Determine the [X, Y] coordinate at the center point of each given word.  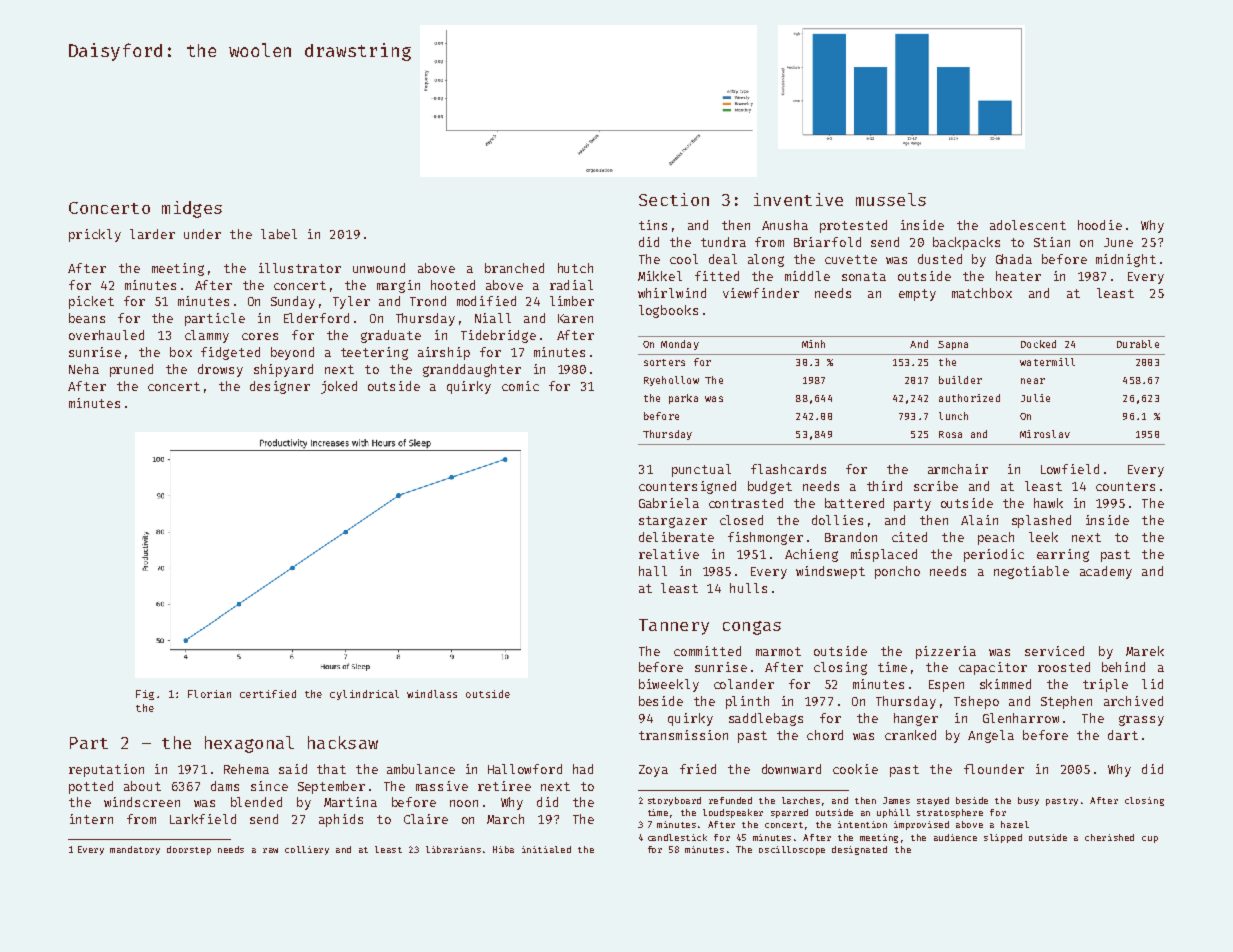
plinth [747, 702]
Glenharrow [1021, 718]
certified [268, 694]
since [269, 786]
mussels [891, 199]
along [766, 260]
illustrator [300, 268]
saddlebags [766, 719]
